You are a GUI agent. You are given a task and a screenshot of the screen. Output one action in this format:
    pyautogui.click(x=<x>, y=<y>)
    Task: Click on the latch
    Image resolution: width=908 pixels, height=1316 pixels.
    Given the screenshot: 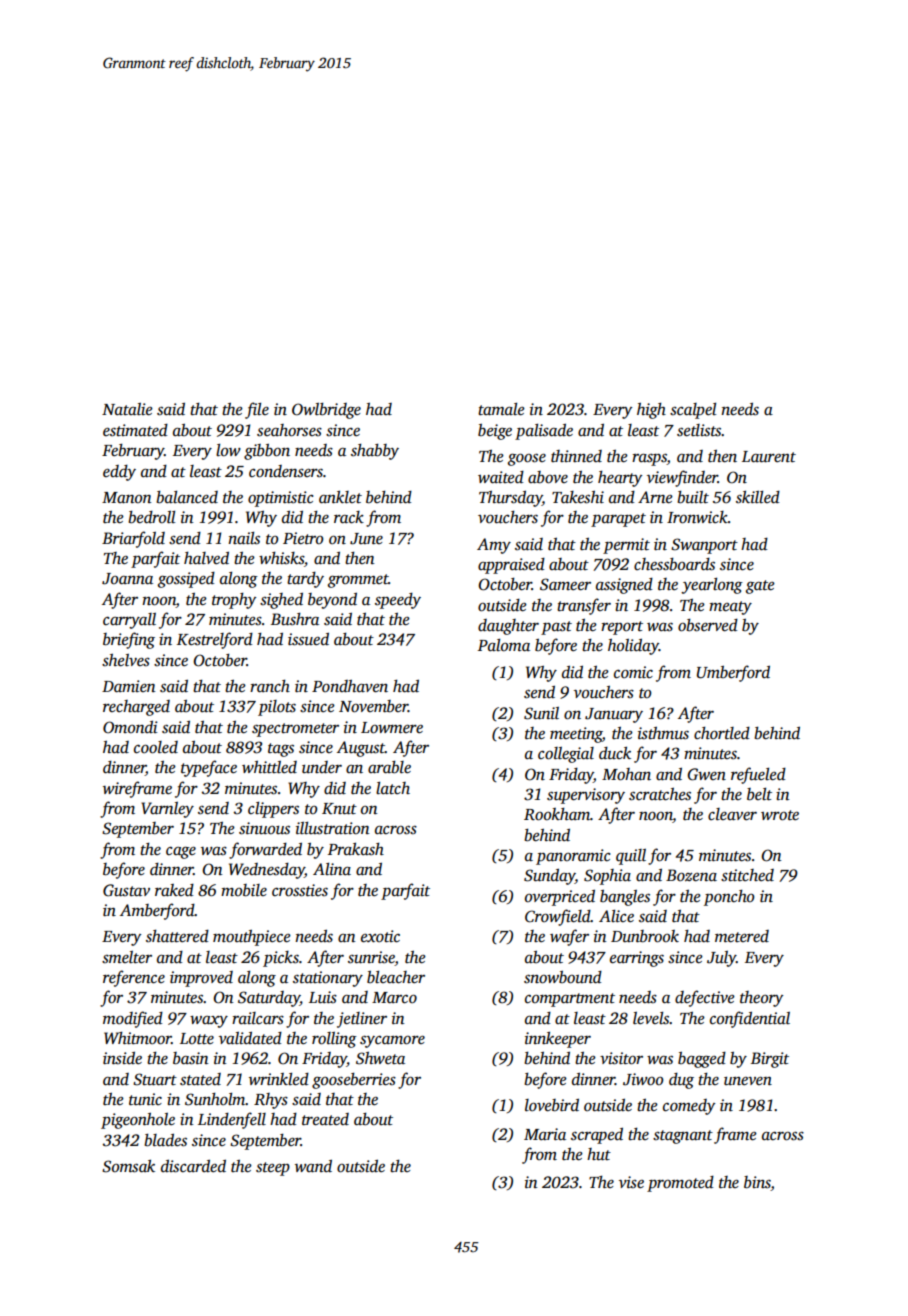 What is the action you would take?
    pyautogui.click(x=393, y=788)
